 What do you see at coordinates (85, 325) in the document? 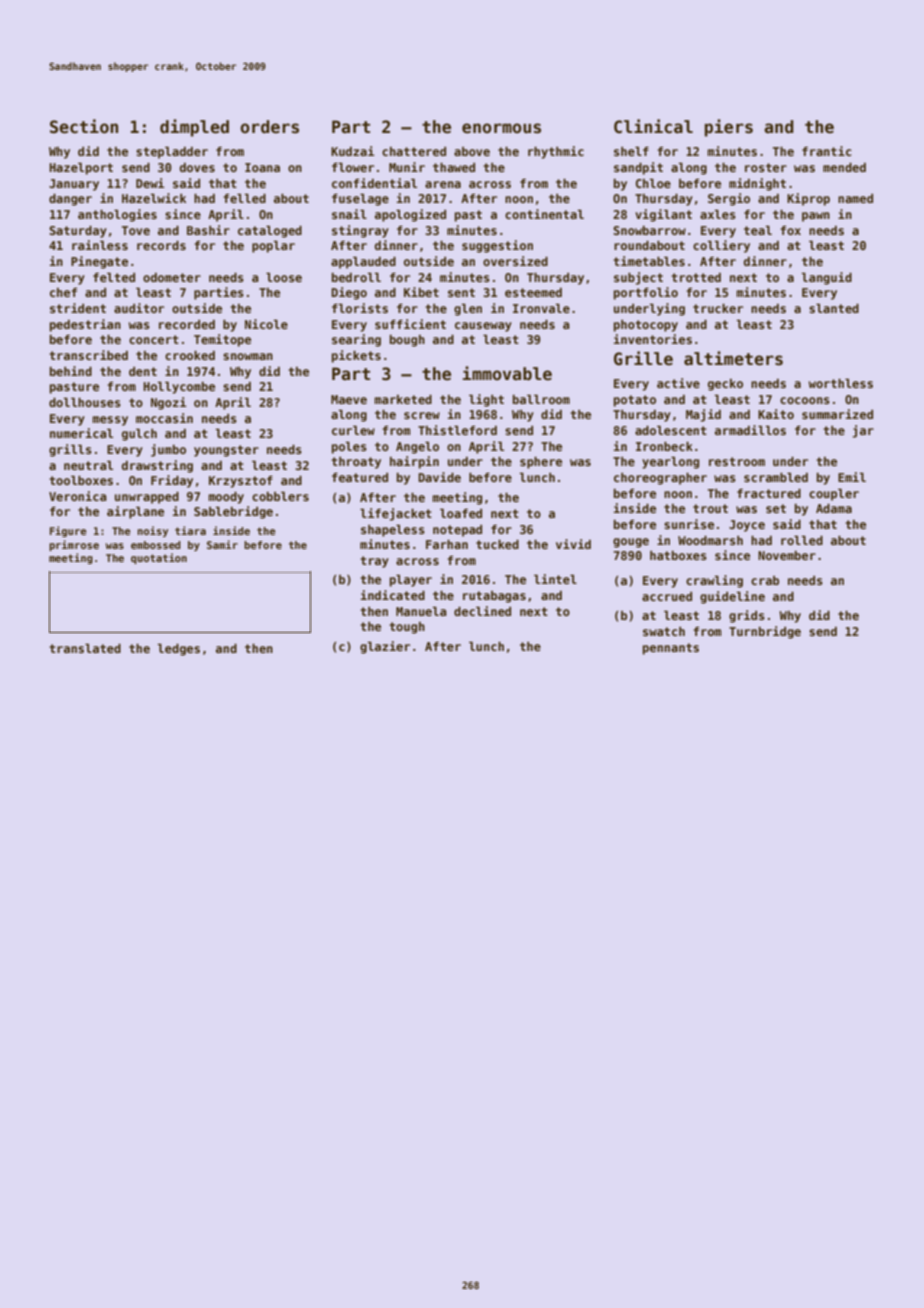
I see `pedestrian` at bounding box center [85, 325].
